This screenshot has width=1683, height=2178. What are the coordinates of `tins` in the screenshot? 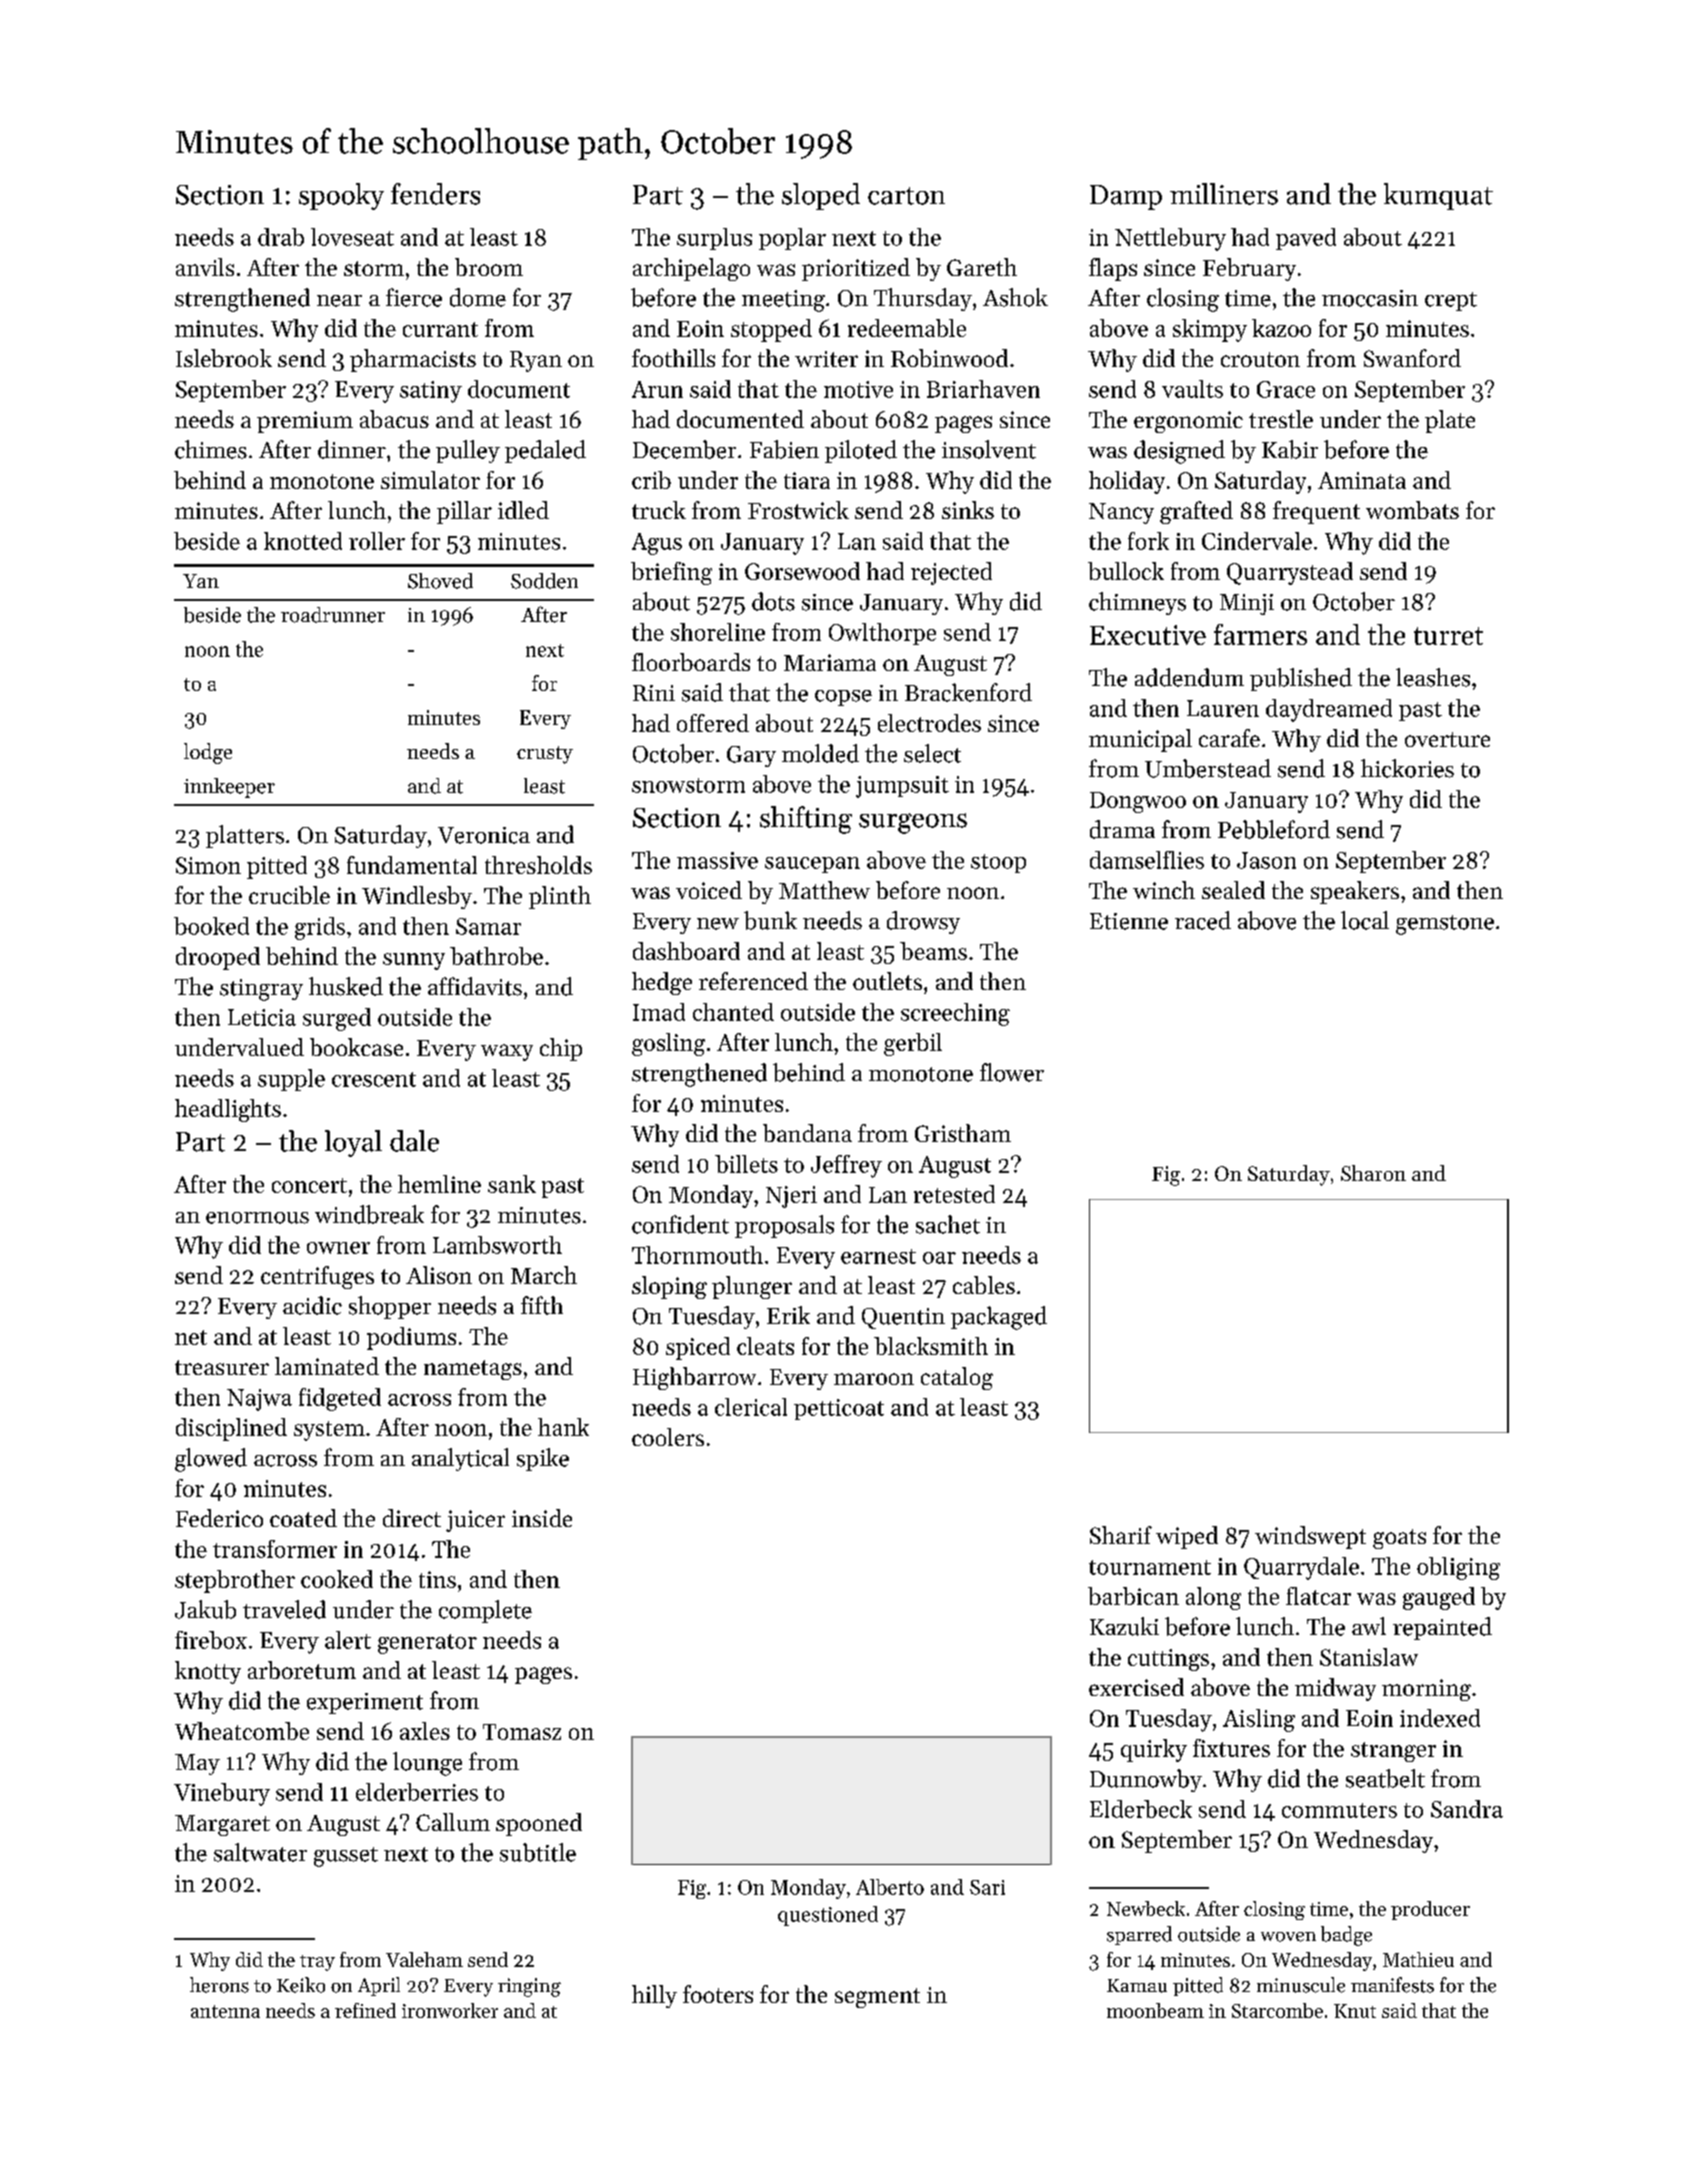 It's located at (437, 1579).
